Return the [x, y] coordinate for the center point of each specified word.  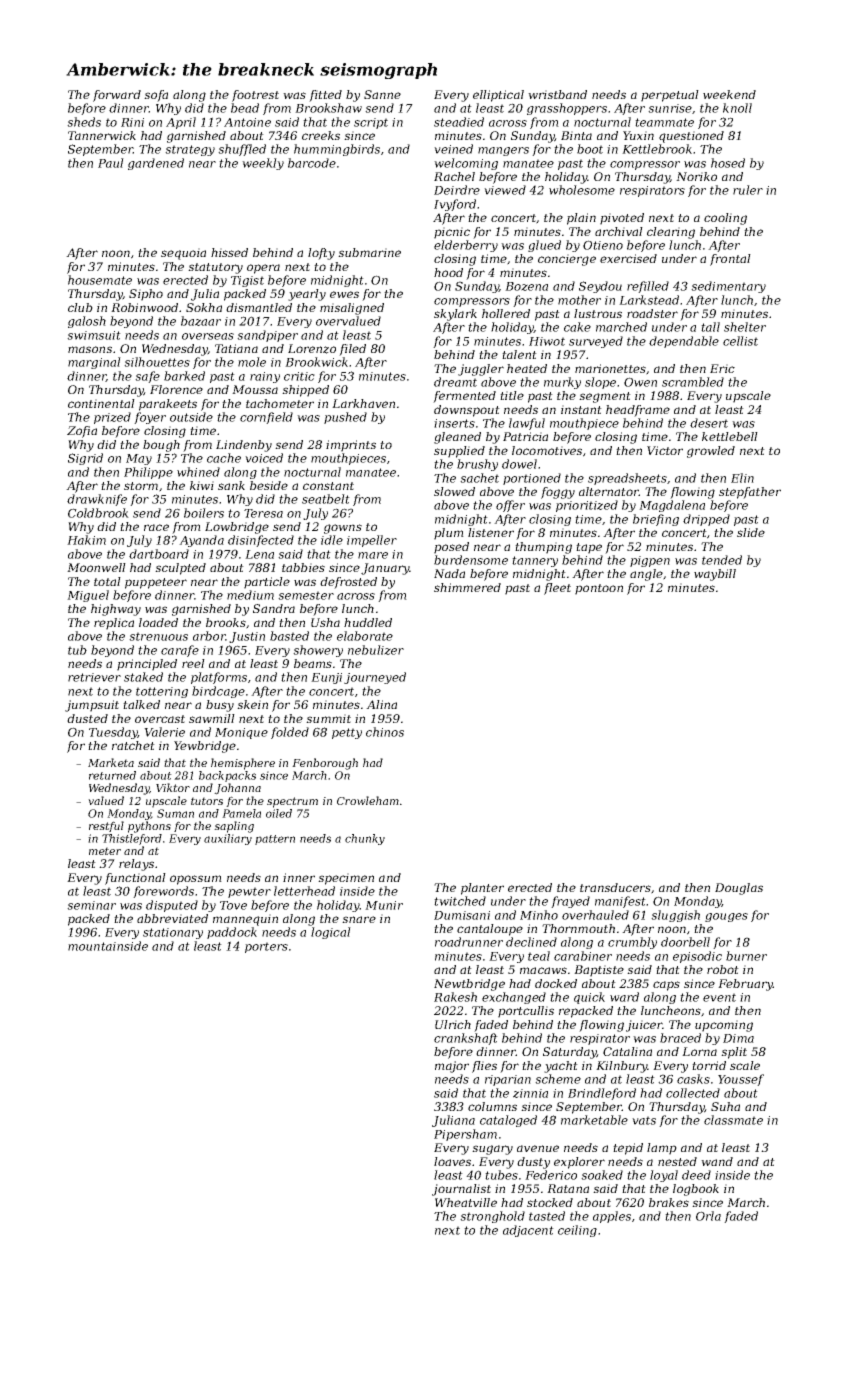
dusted [87, 718]
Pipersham [465, 1135]
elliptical [498, 96]
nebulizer [376, 650]
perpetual [670, 96]
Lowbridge [237, 528]
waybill [715, 575]
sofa [156, 96]
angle [646, 575]
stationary [173, 933]
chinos [385, 732]
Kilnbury [622, 1067]
